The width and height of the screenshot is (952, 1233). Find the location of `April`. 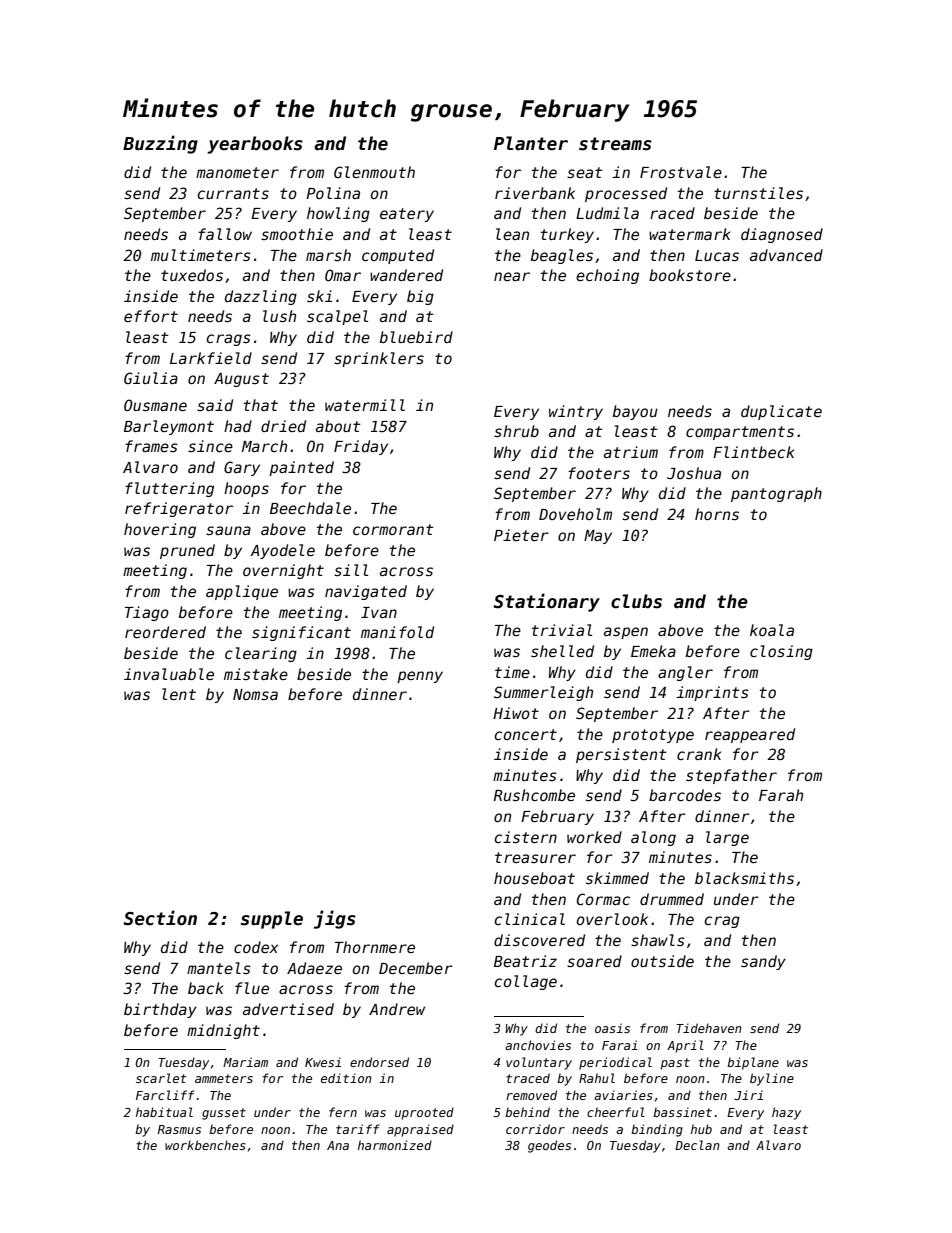

April is located at coordinates (685, 1046).
